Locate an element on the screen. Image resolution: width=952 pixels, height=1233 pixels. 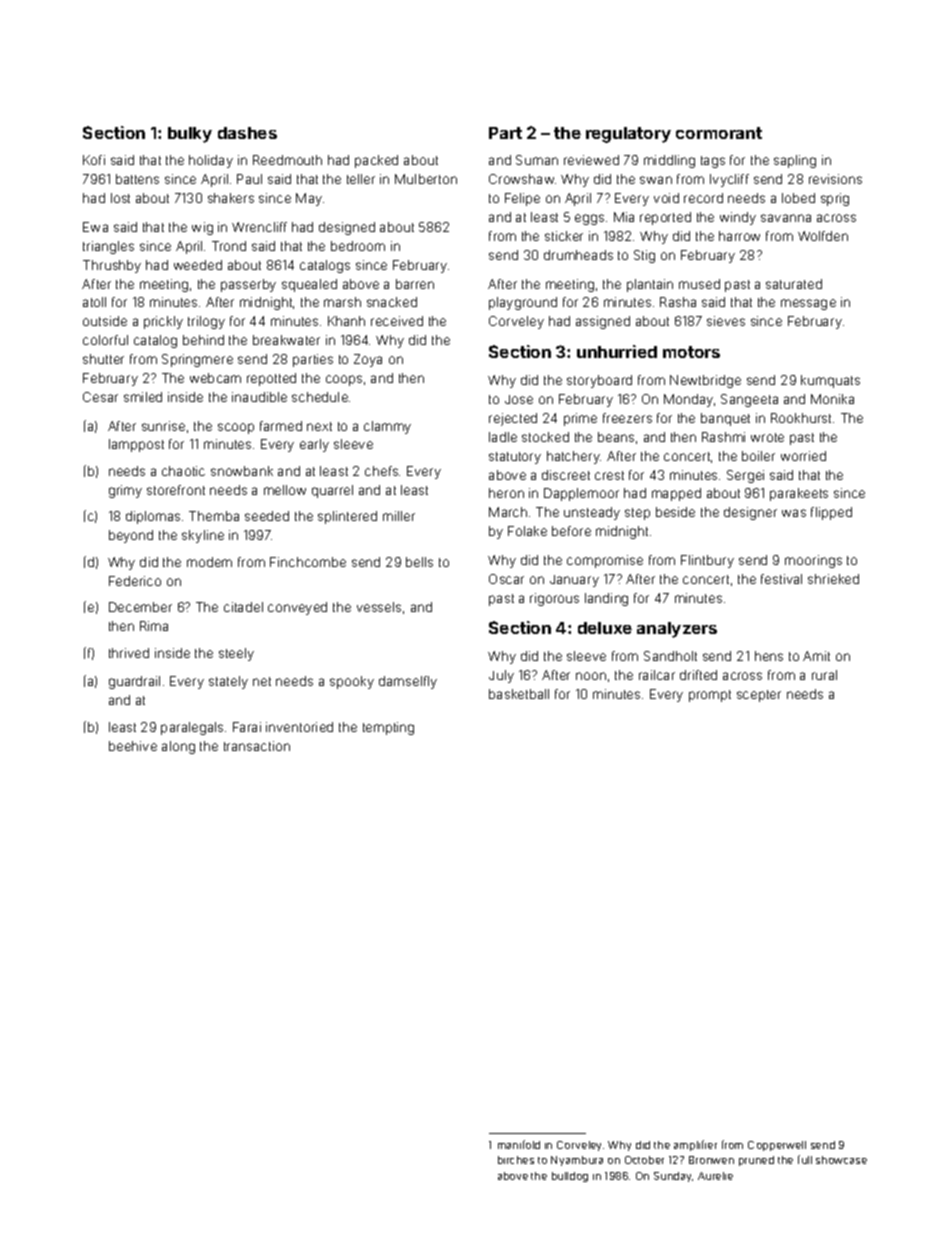
Rashmi is located at coordinates (723, 437).
